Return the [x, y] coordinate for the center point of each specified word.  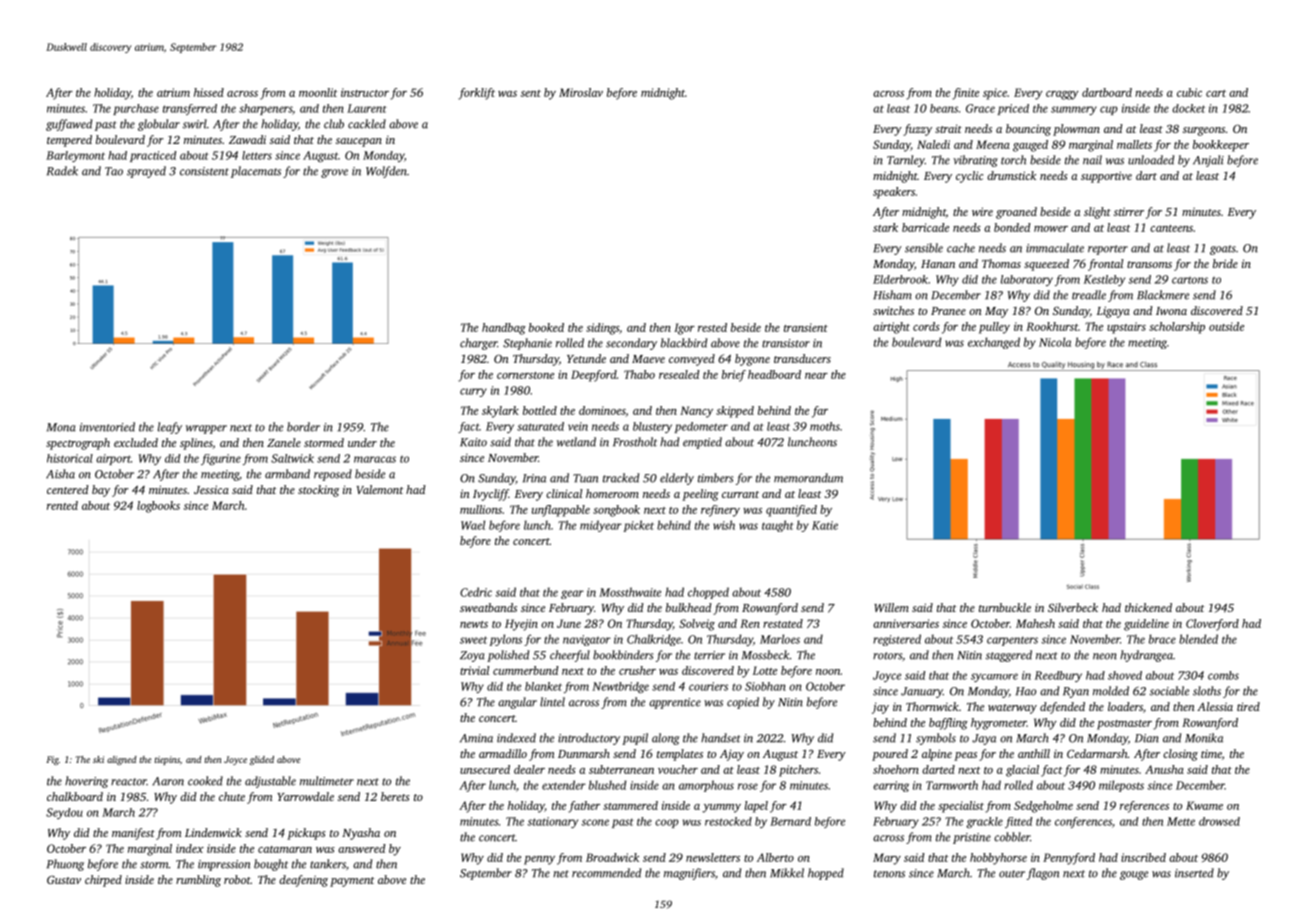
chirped [103, 881]
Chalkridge [654, 640]
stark [885, 227]
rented [62, 505]
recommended [606, 873]
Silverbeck [1073, 607]
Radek [62, 171]
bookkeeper [1221, 146]
